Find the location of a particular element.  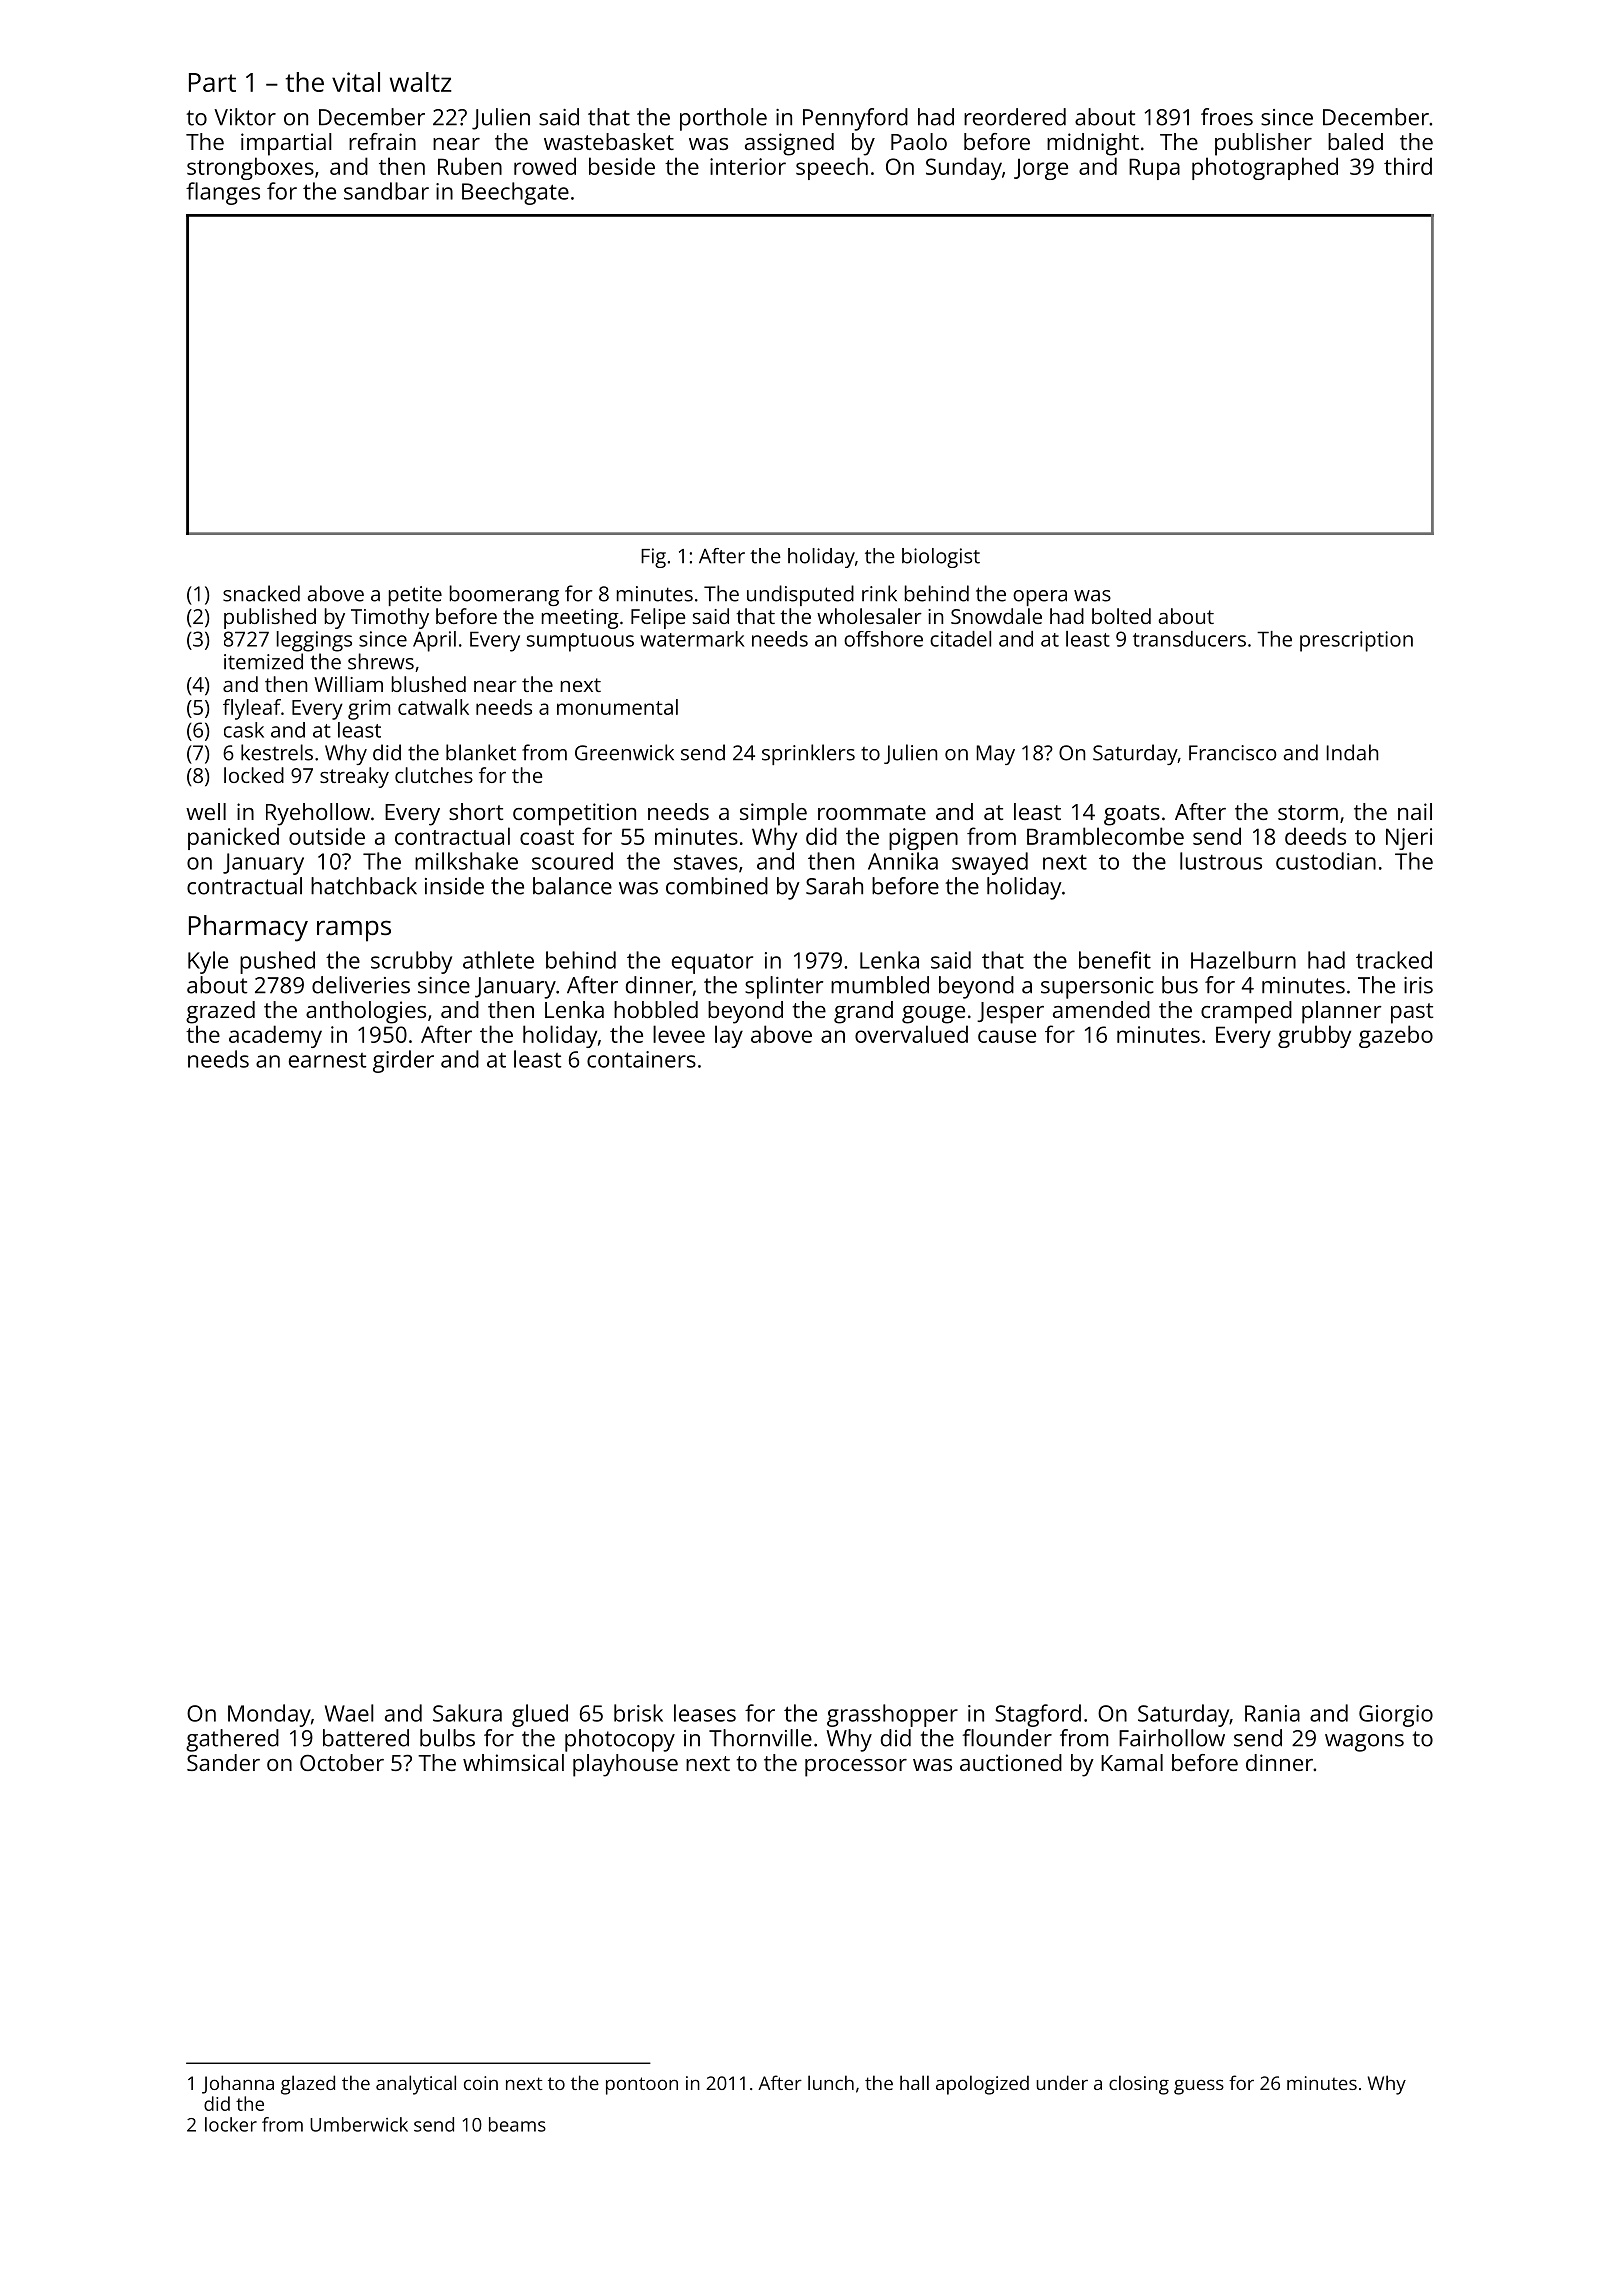

snacked is located at coordinates (261, 593).
